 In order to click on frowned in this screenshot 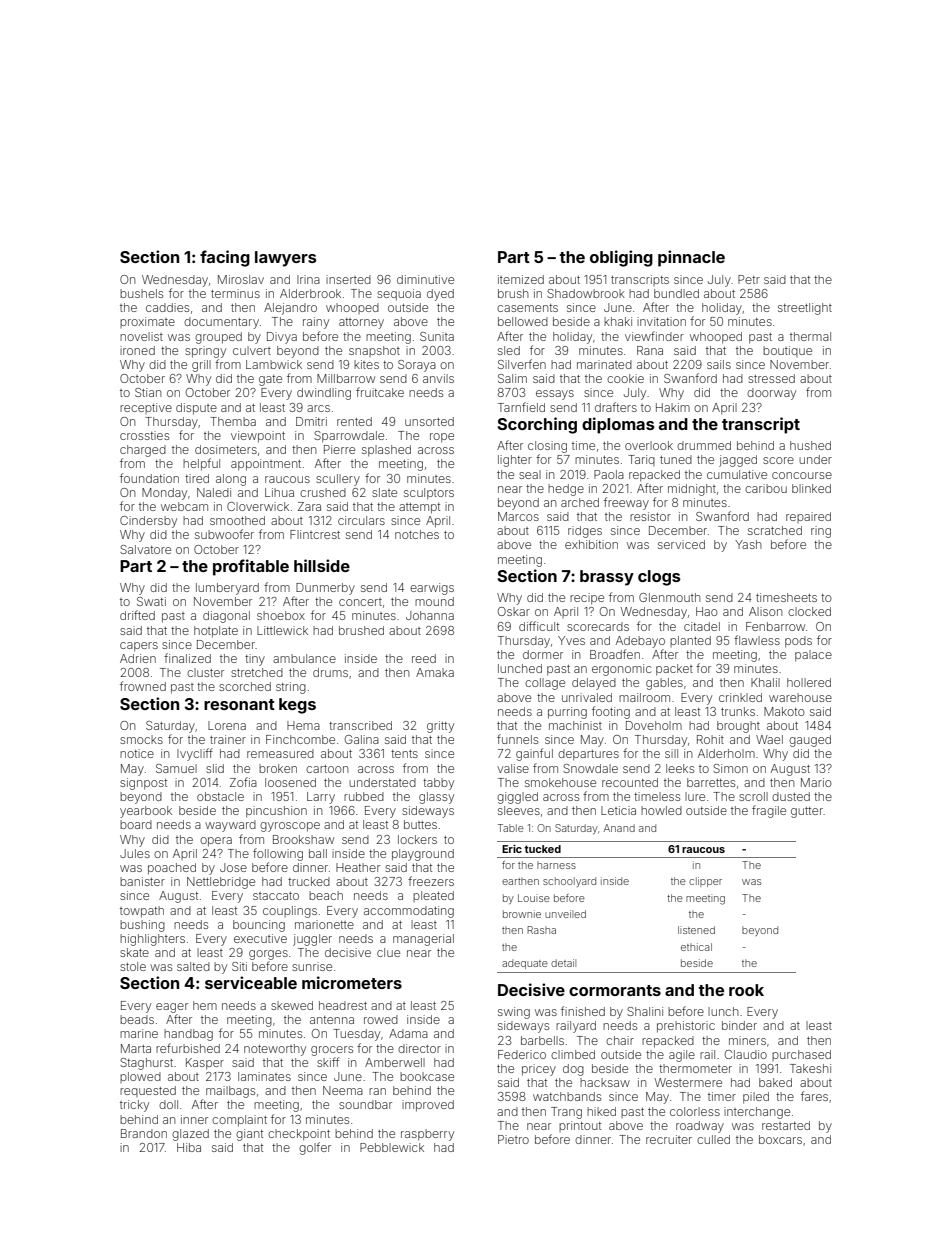, I will do `click(143, 686)`.
